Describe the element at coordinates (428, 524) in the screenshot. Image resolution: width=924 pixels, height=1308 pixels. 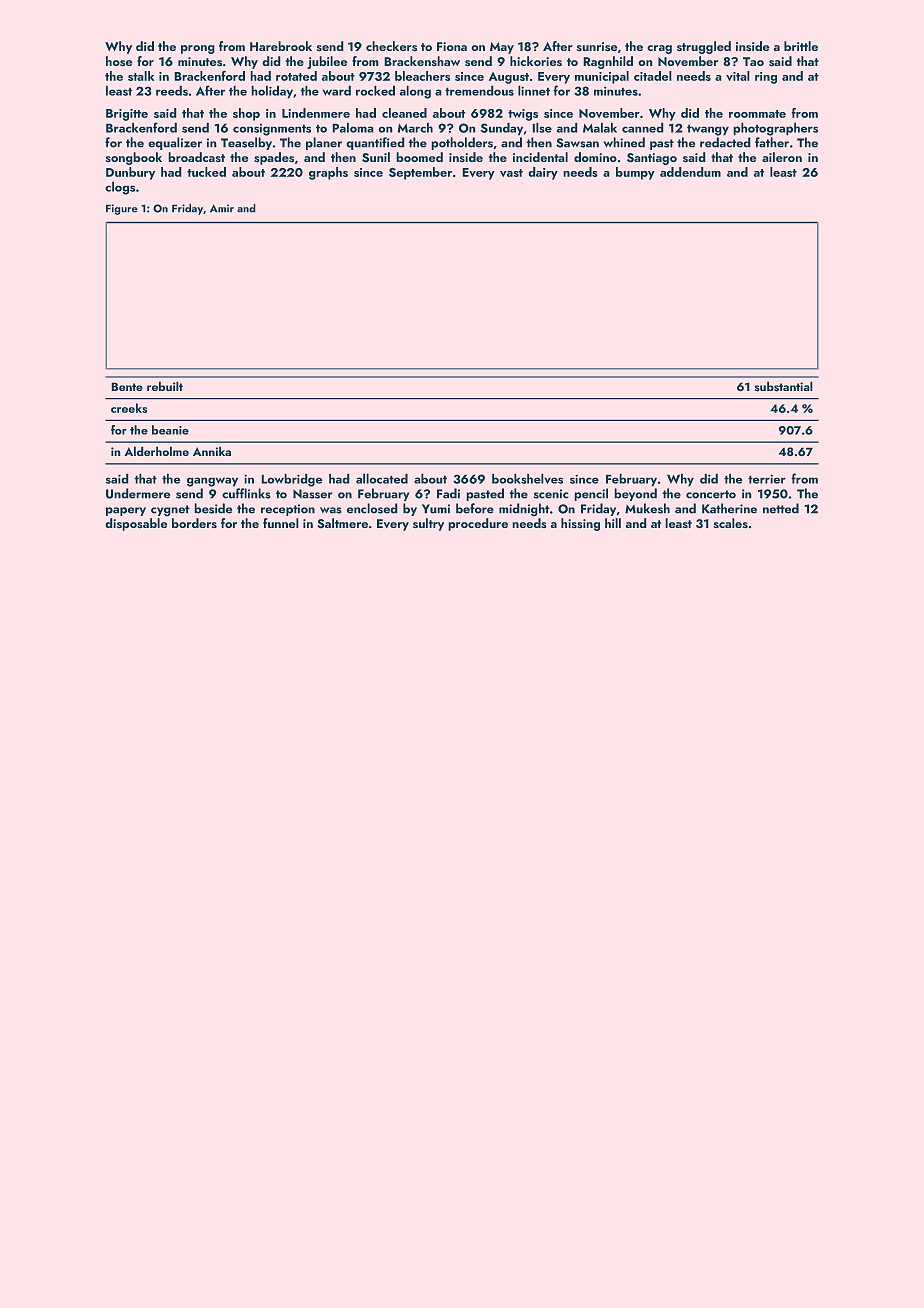
I see `sultry` at that location.
